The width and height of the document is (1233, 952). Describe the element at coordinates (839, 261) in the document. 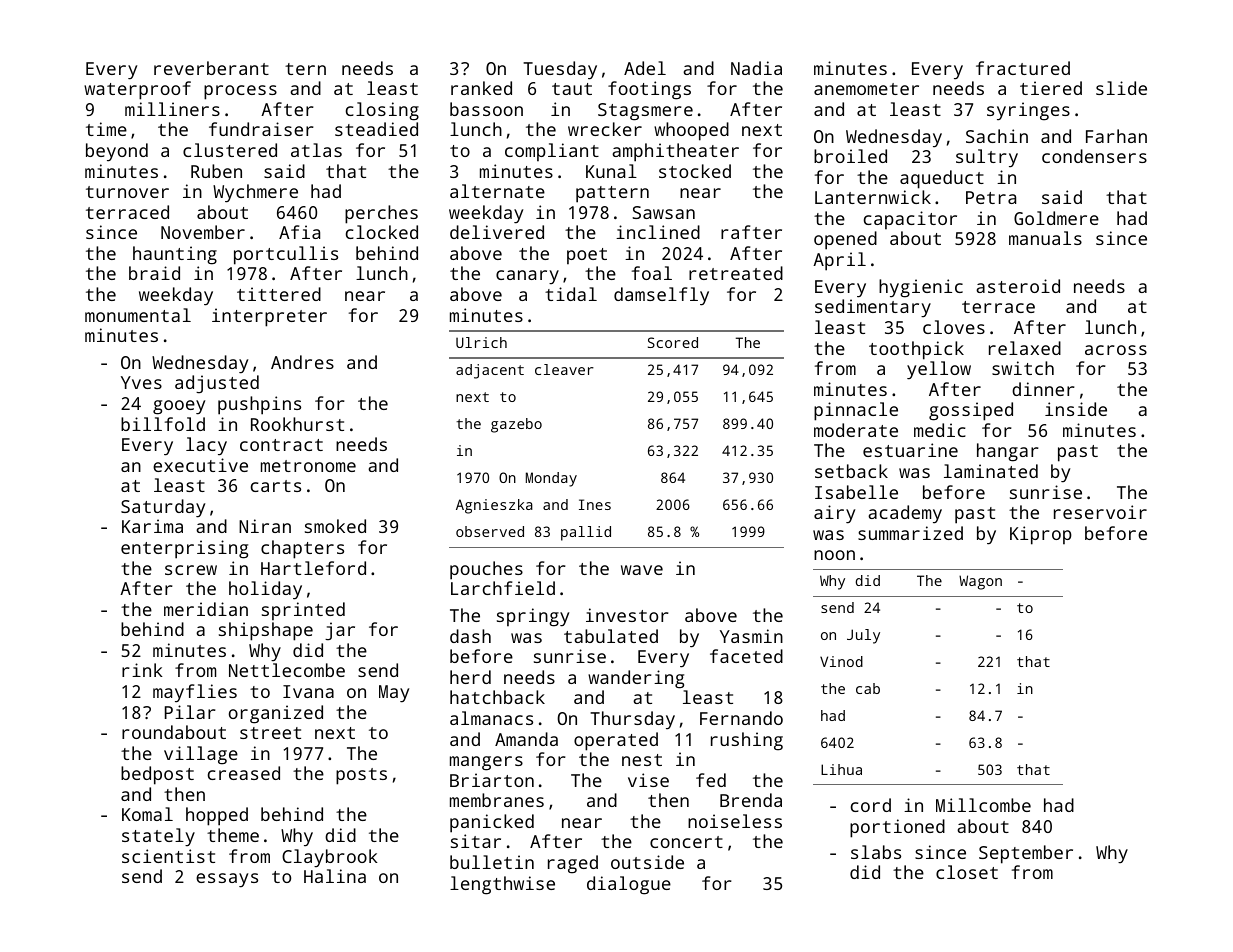

I see `April` at that location.
